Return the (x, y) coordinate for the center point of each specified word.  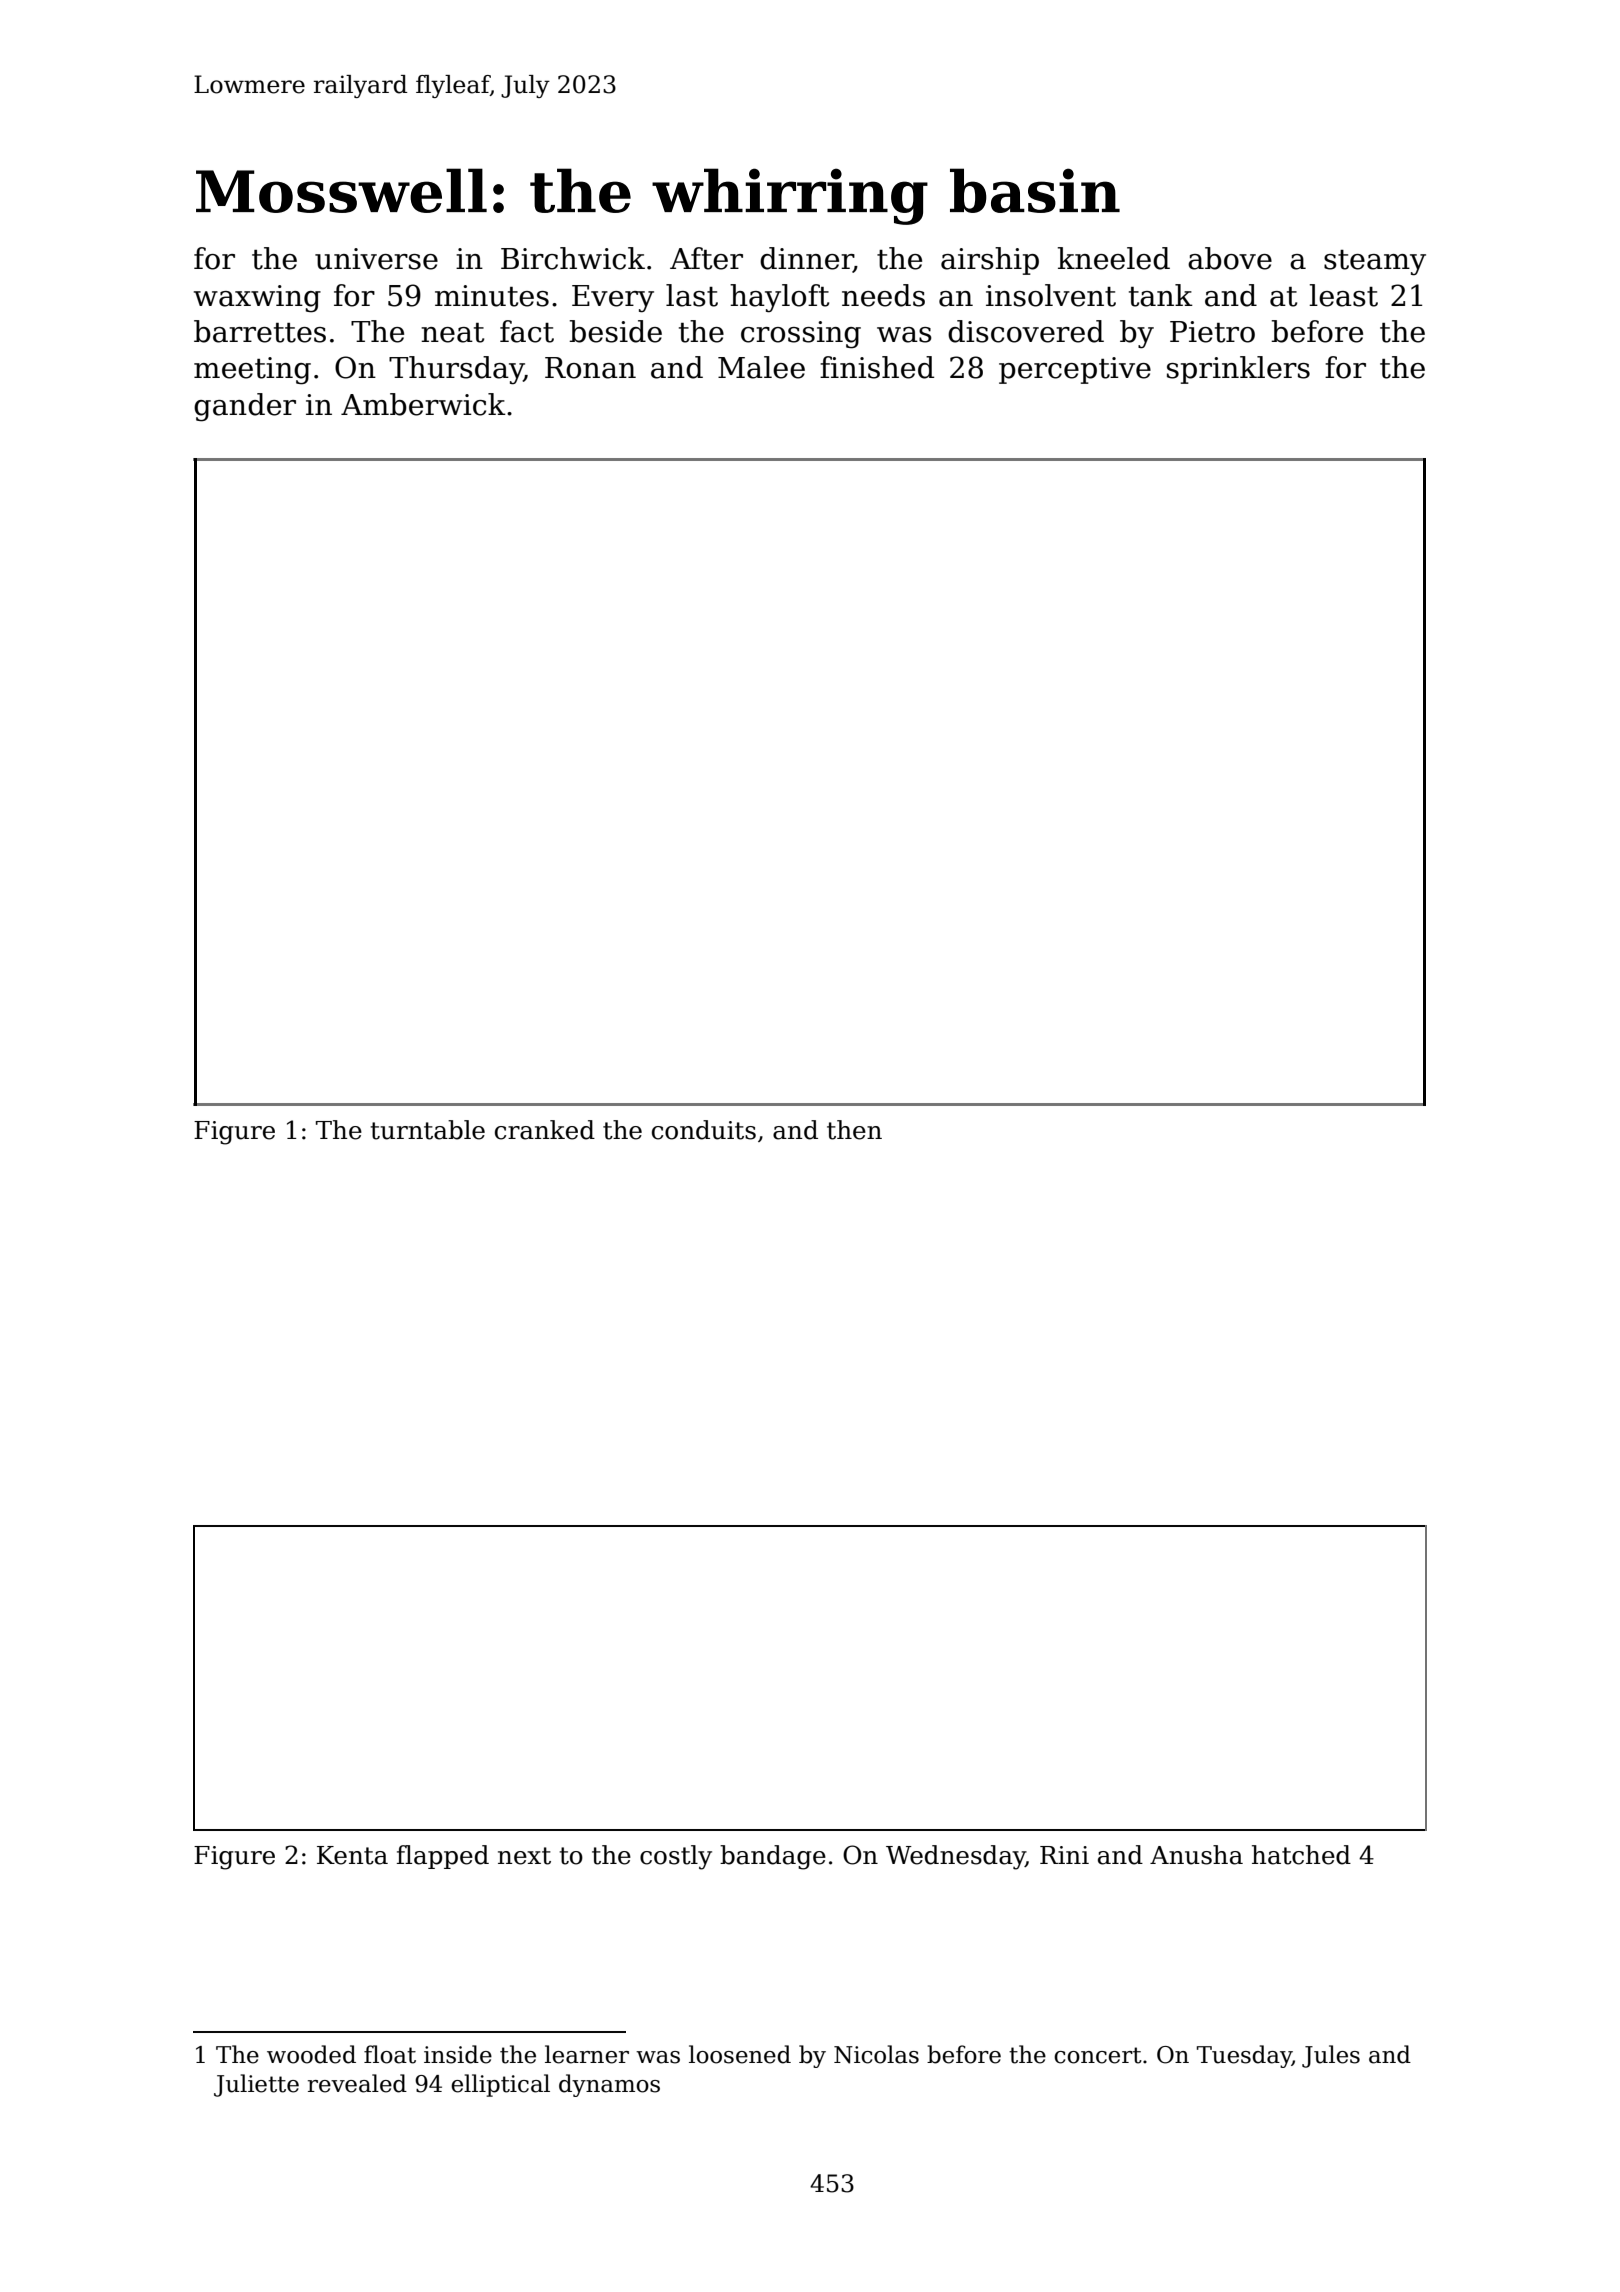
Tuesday (1244, 2056)
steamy (1375, 263)
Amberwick (423, 404)
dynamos (609, 2085)
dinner (806, 259)
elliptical (500, 2085)
